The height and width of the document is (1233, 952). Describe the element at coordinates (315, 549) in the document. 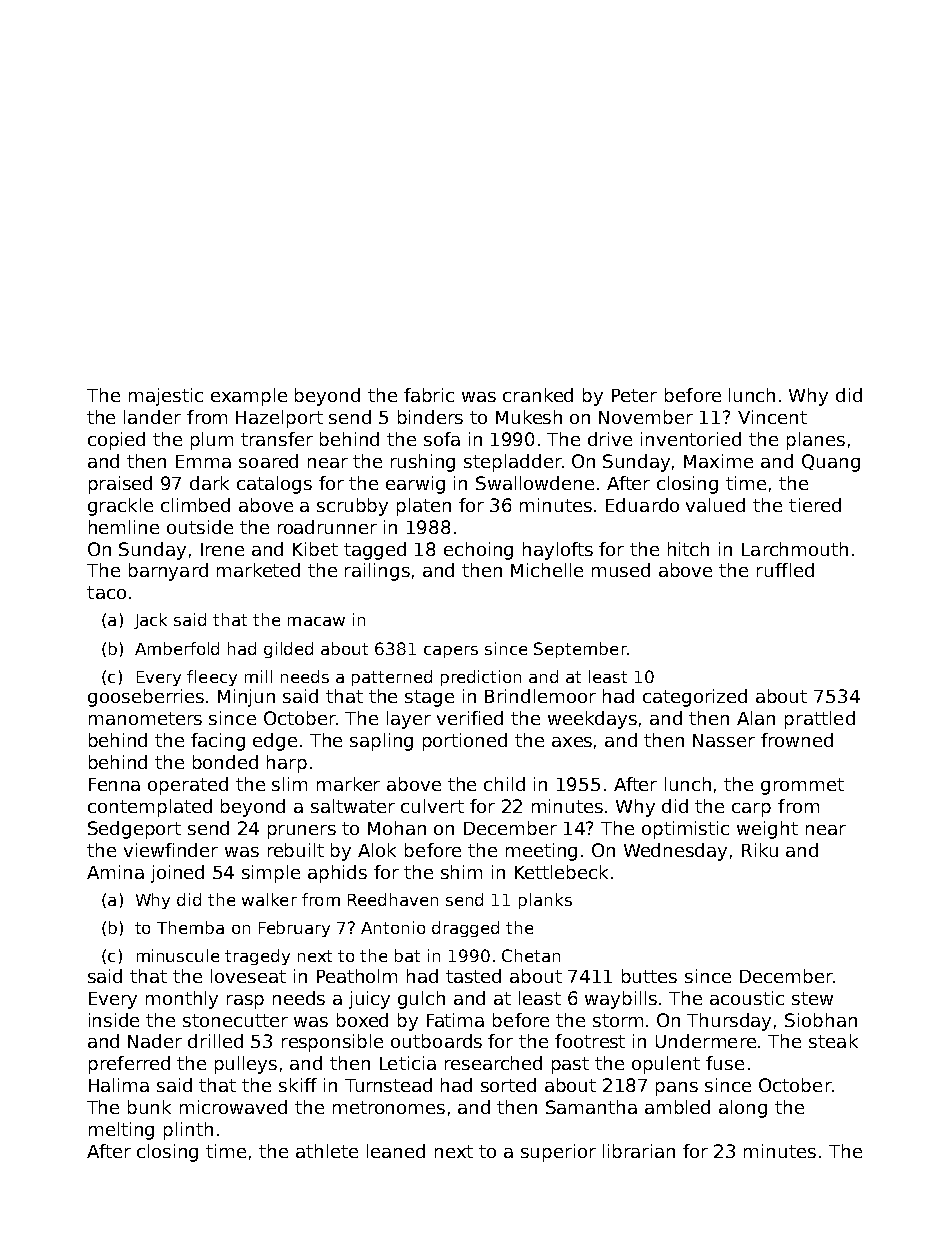

I see `Kibet` at that location.
